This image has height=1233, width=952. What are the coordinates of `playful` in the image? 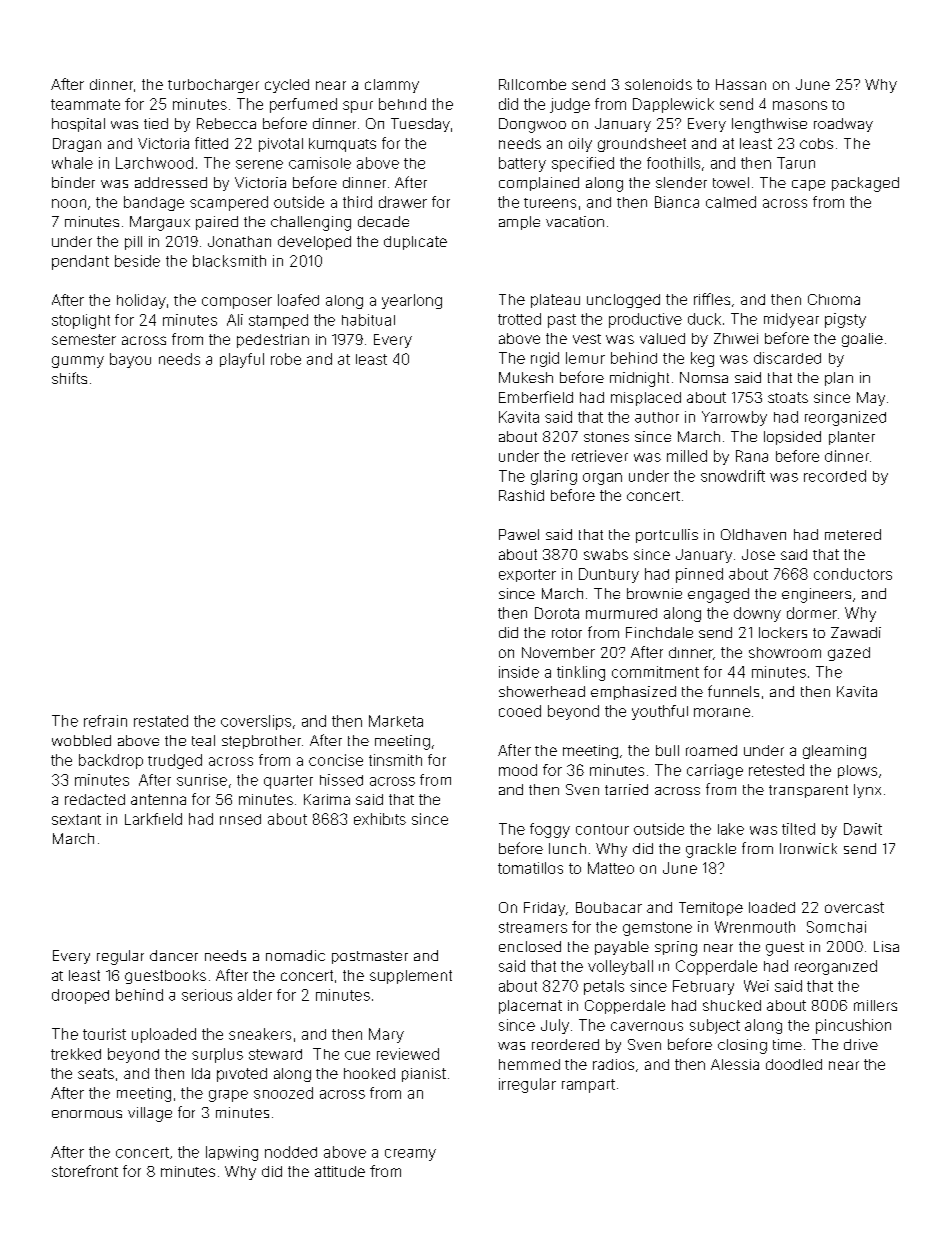 It's located at (242, 360).
